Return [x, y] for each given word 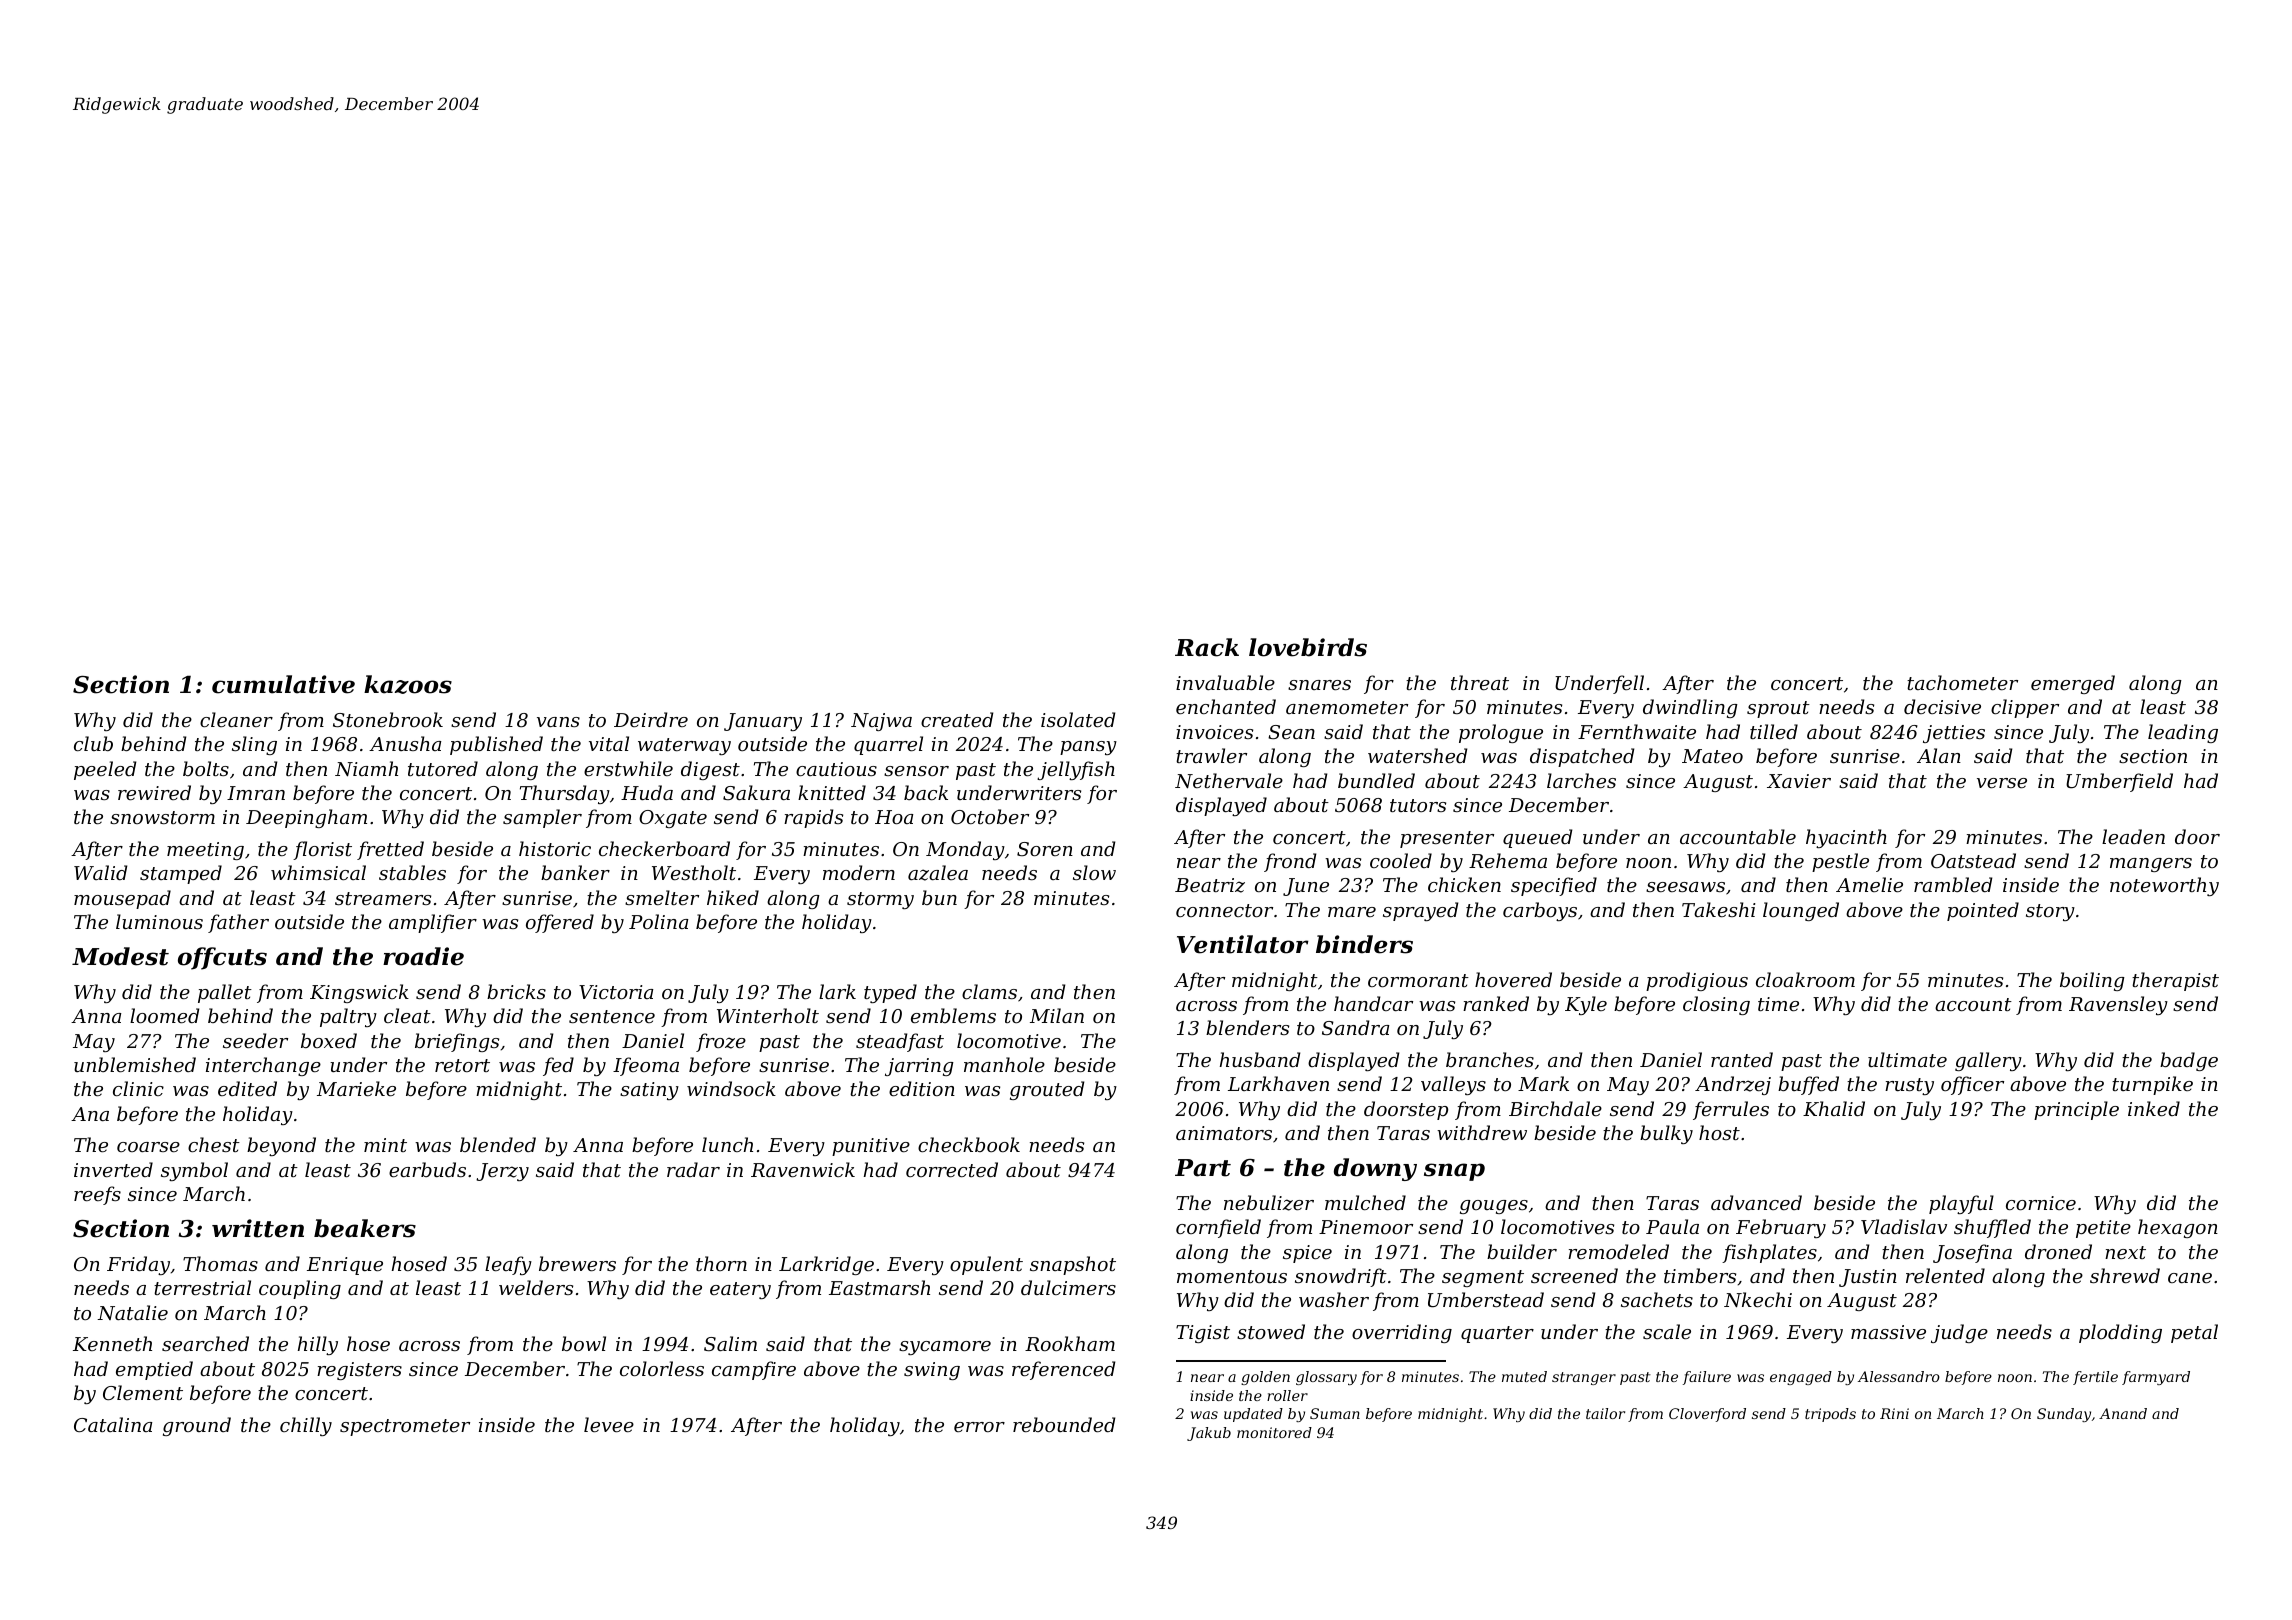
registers [359, 1371]
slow [1094, 872]
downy [1375, 1169]
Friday [138, 1265]
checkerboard [664, 848]
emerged [2073, 684]
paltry [348, 1017]
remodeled [1618, 1251]
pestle [1840, 862]
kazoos [408, 684]
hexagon [2178, 1228]
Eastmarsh [879, 1287]
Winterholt [768, 1015]
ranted [1742, 1059]
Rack [1207, 647]
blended [498, 1144]
